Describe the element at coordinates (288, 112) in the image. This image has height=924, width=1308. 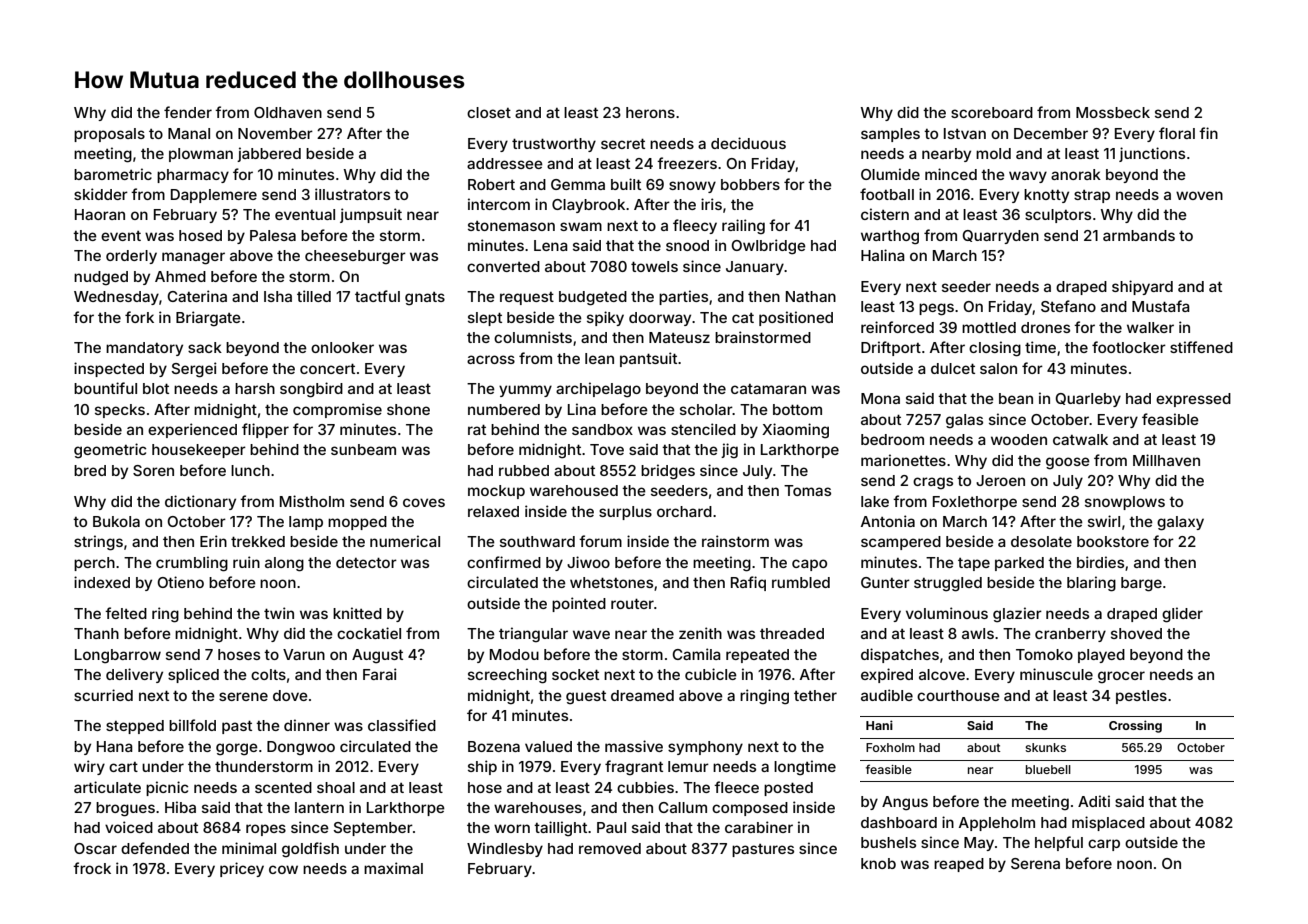
I see `Oldhaven` at that location.
